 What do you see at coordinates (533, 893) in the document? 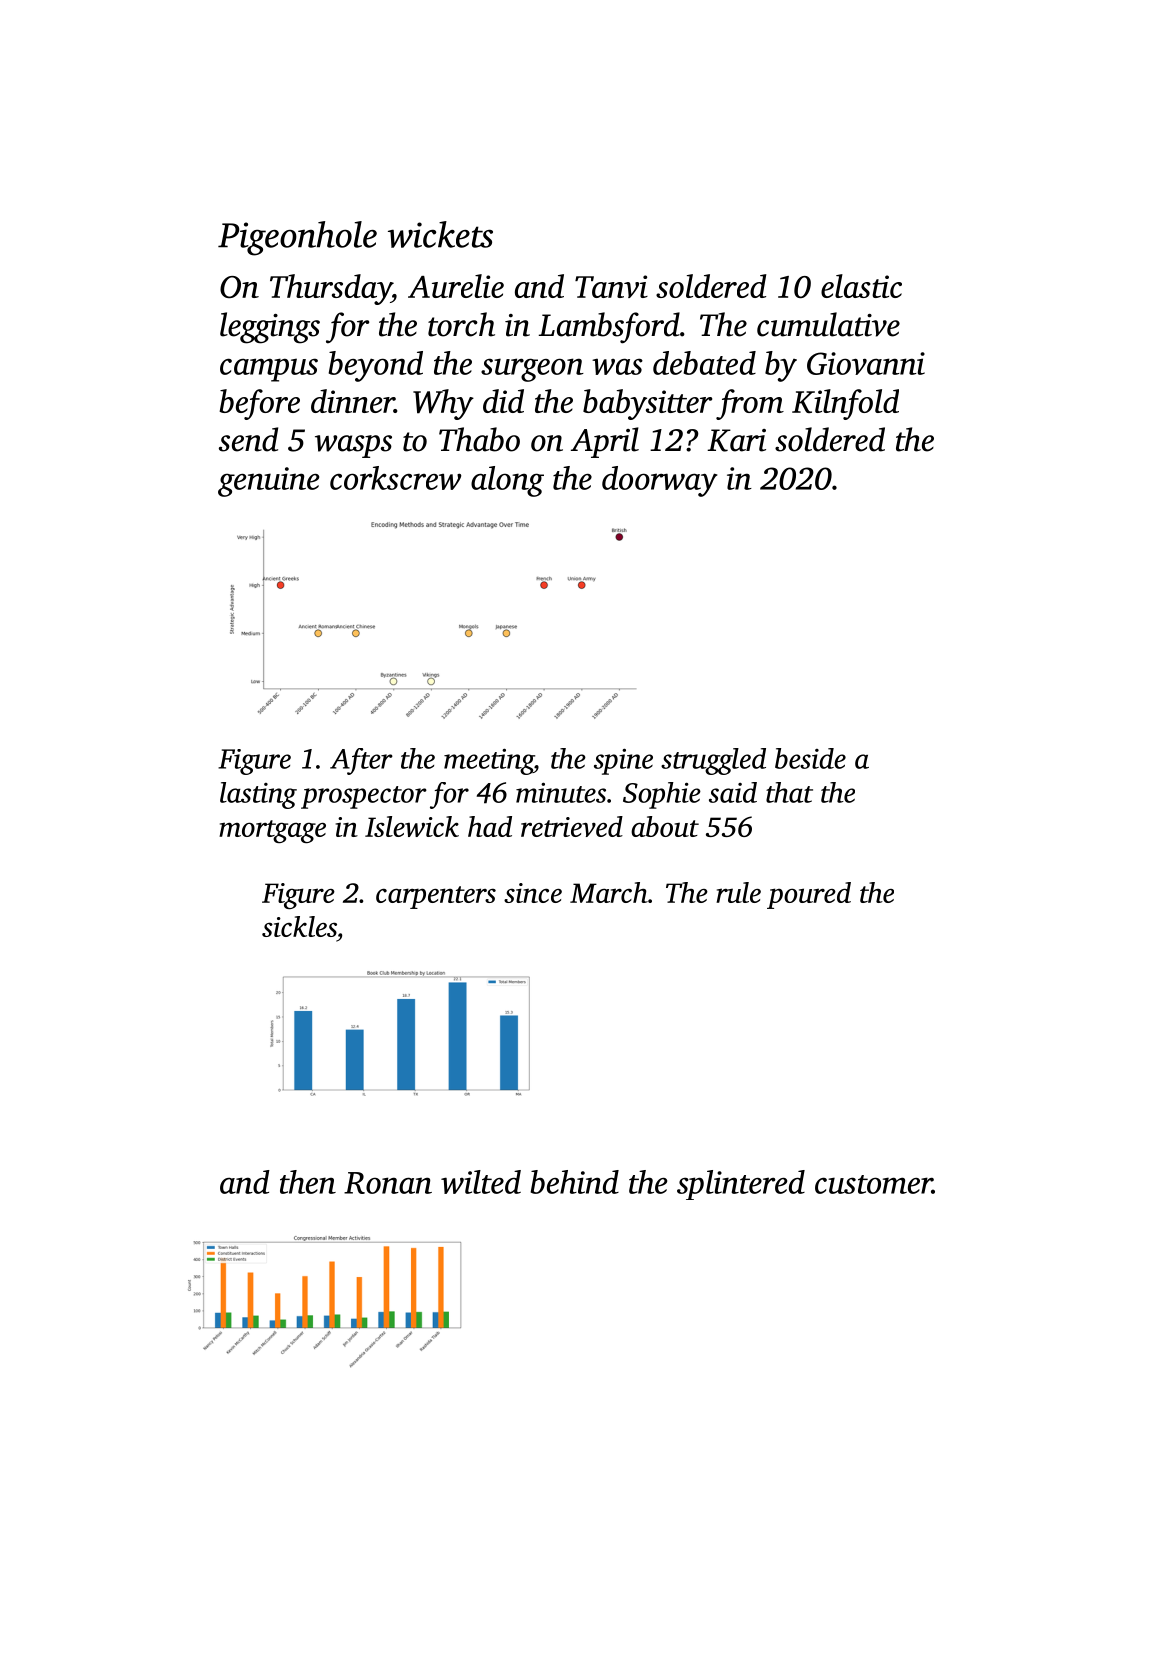
I see `since` at bounding box center [533, 893].
